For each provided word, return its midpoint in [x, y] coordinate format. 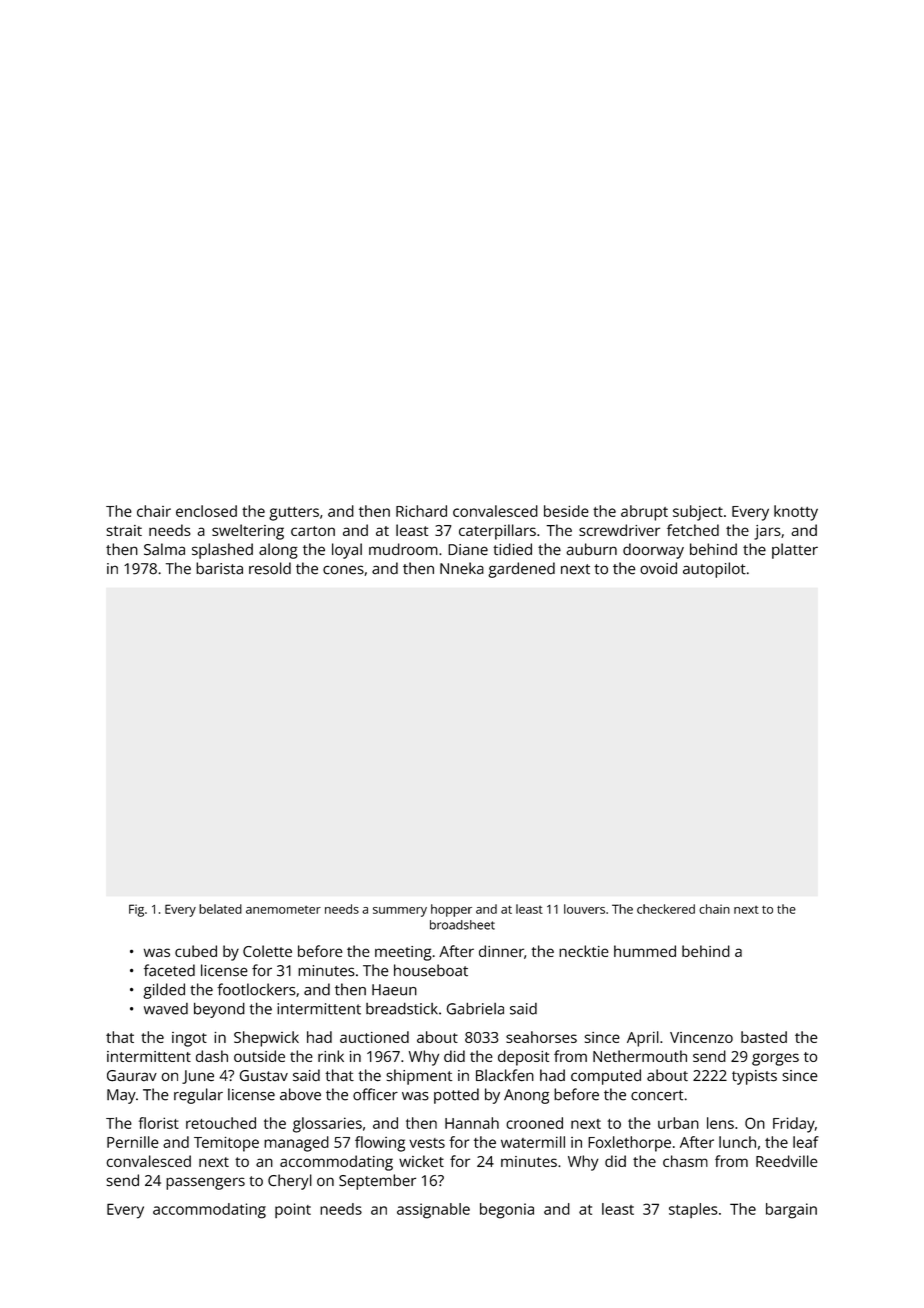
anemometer [283, 909]
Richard [421, 511]
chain [714, 909]
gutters [294, 514]
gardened [521, 570]
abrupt [644, 513]
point [293, 1210]
